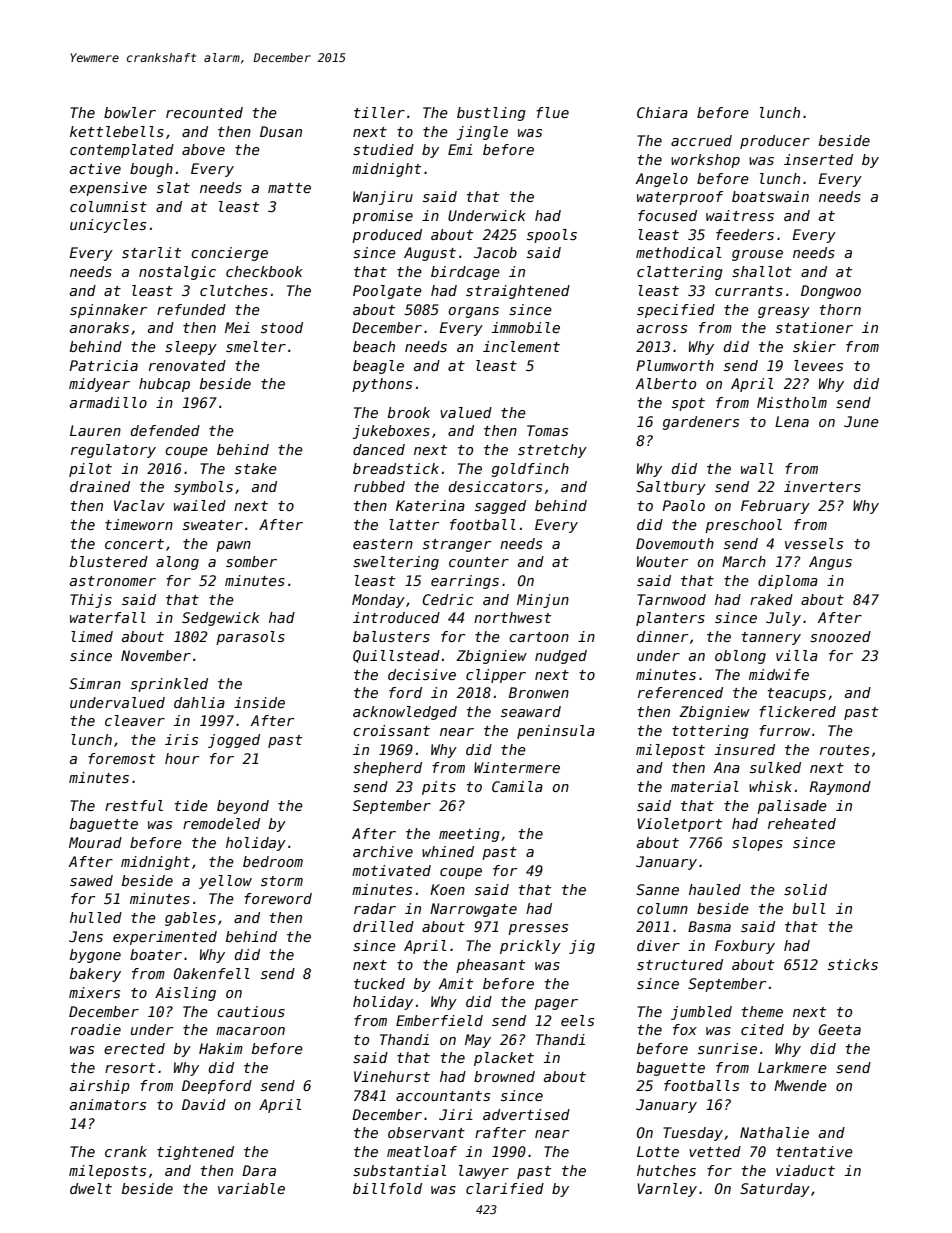 This screenshot has height=1233, width=952. Describe the element at coordinates (818, 159) in the screenshot. I see `inserted` at that location.
